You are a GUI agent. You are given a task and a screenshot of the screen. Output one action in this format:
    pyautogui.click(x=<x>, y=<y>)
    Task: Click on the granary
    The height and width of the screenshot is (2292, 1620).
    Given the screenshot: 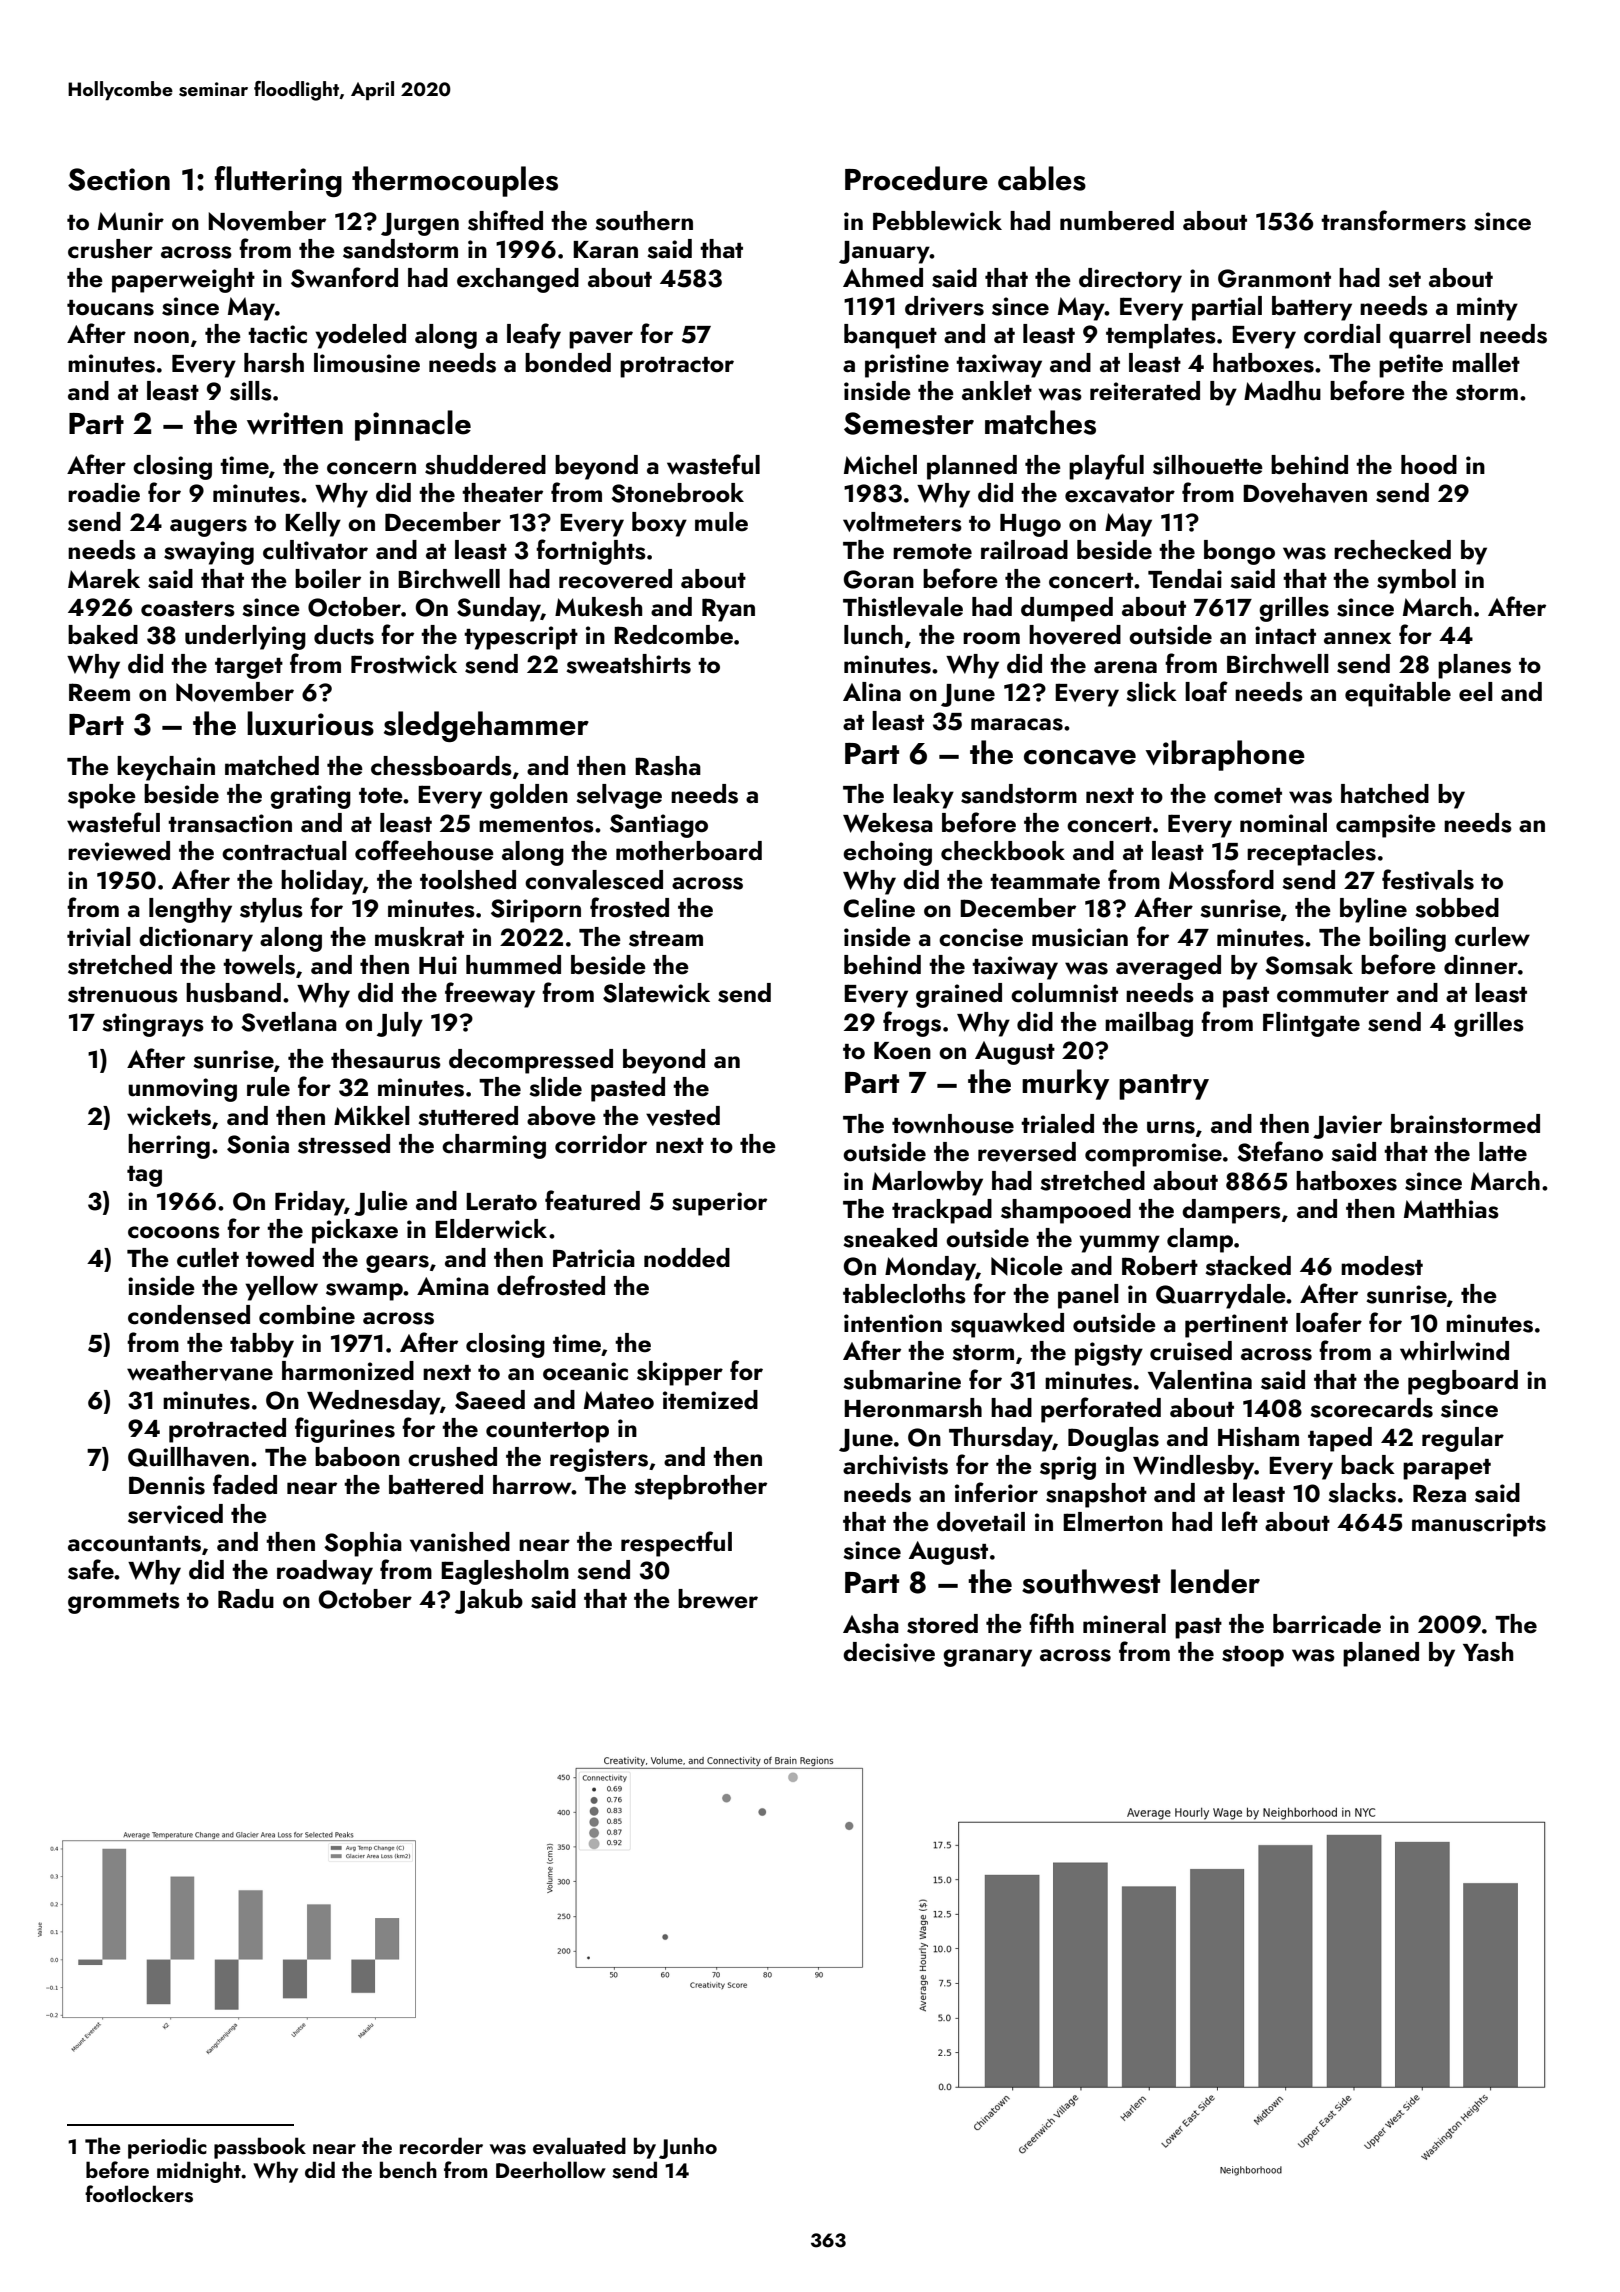 What is the action you would take?
    pyautogui.click(x=987, y=1658)
